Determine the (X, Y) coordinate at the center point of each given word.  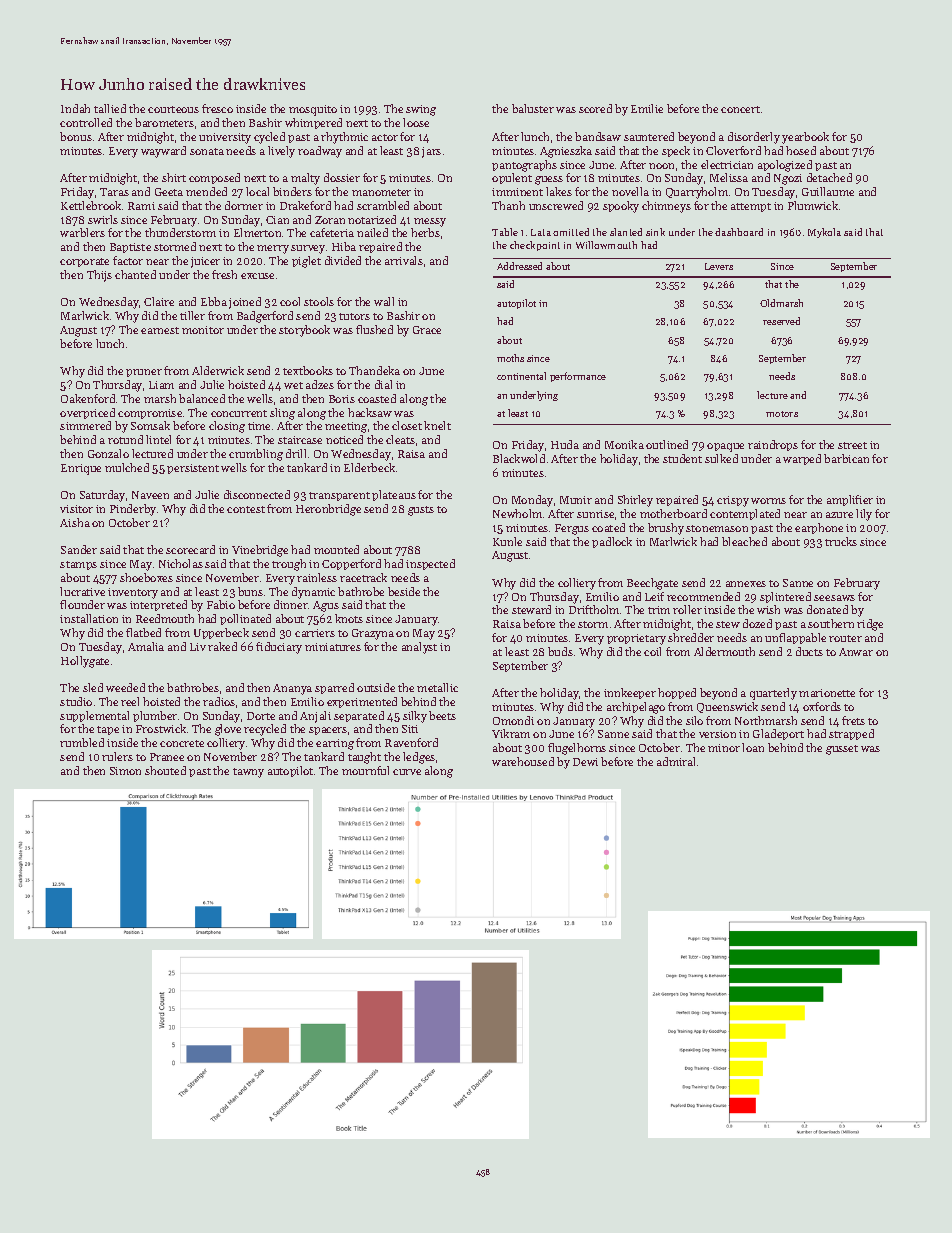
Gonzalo (108, 453)
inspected (430, 564)
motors (782, 414)
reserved (781, 321)
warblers (82, 232)
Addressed (519, 266)
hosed (801, 150)
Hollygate (85, 662)
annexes (746, 584)
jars (431, 152)
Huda (565, 444)
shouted (165, 770)
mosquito (313, 110)
